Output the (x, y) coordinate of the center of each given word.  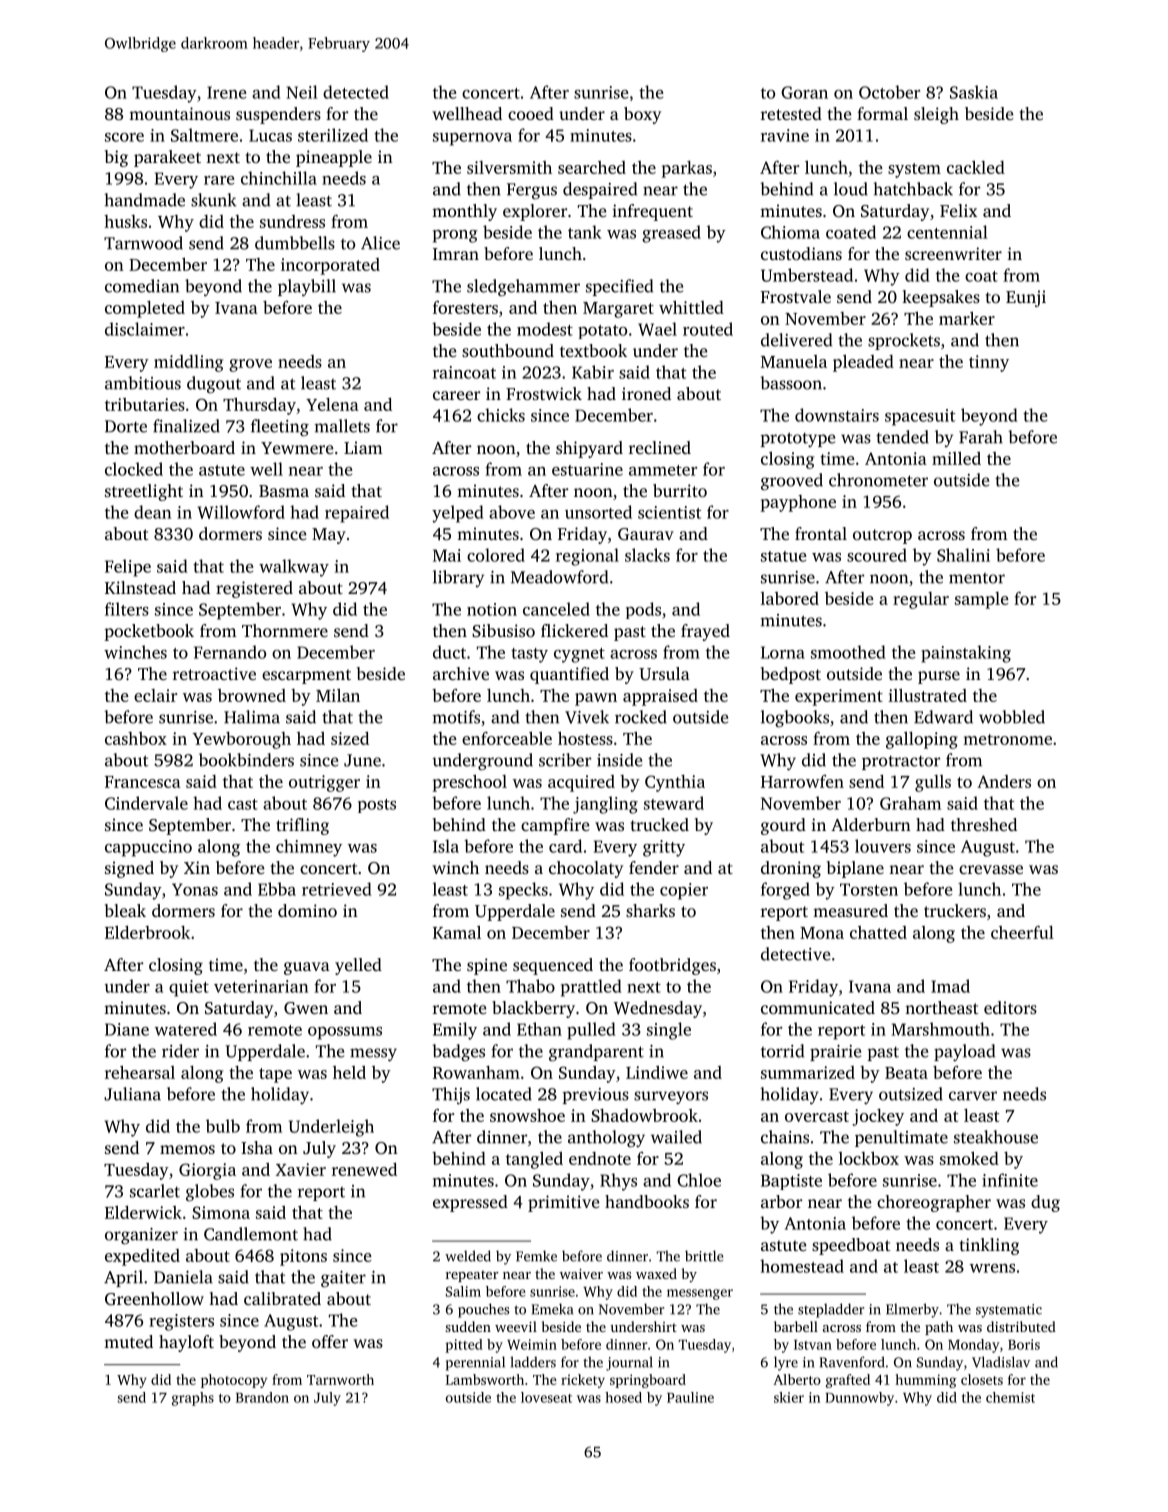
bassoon (791, 383)
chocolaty (586, 869)
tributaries (145, 404)
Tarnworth (340, 1379)
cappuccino (148, 848)
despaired (600, 190)
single (669, 1031)
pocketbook (149, 632)
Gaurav (646, 534)
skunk (213, 200)
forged (785, 891)
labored (790, 598)
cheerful (1022, 932)
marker (967, 318)
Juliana (132, 1094)
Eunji (1026, 298)
